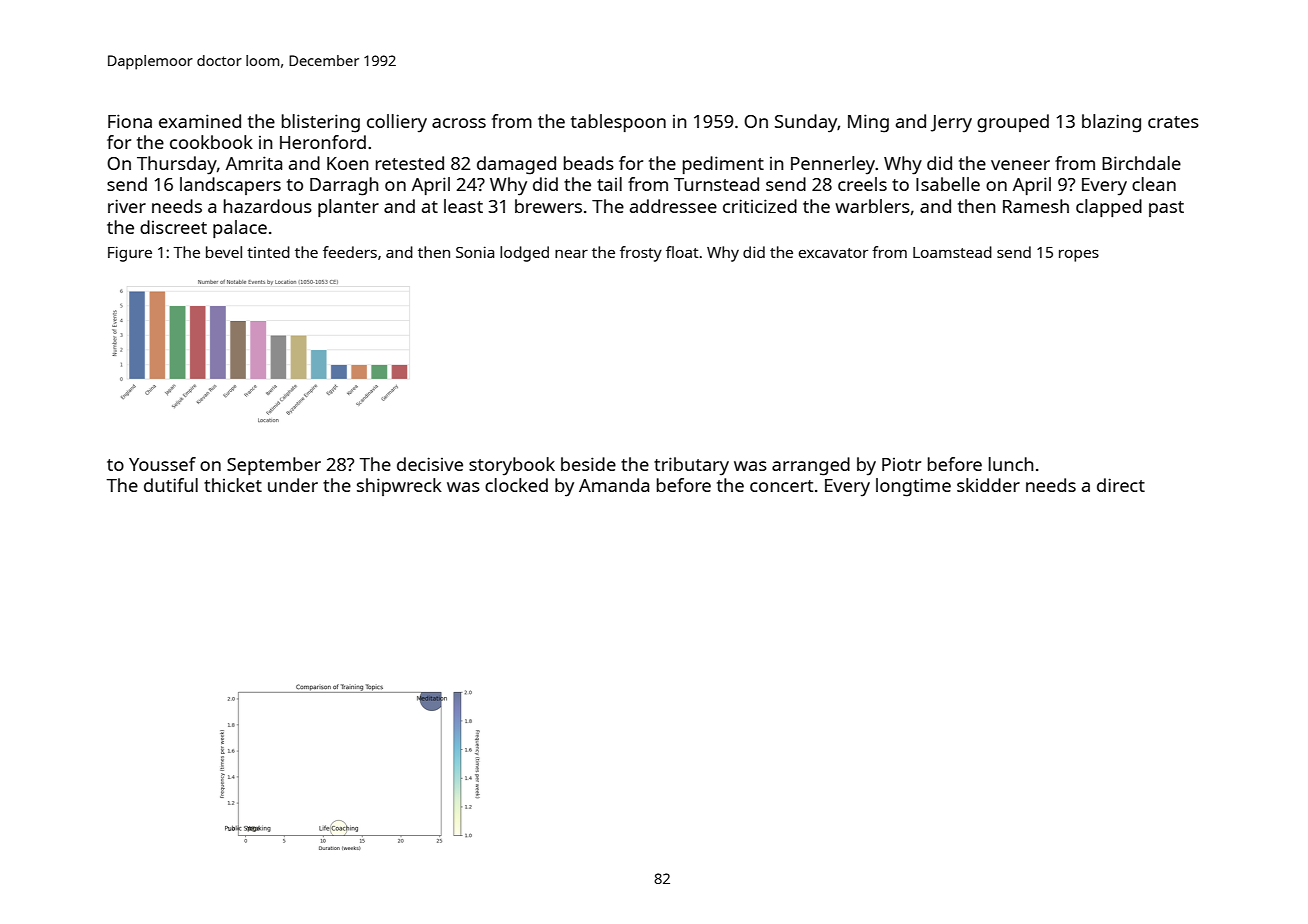 The height and width of the screenshot is (924, 1308). I want to click on feeders, so click(350, 252).
